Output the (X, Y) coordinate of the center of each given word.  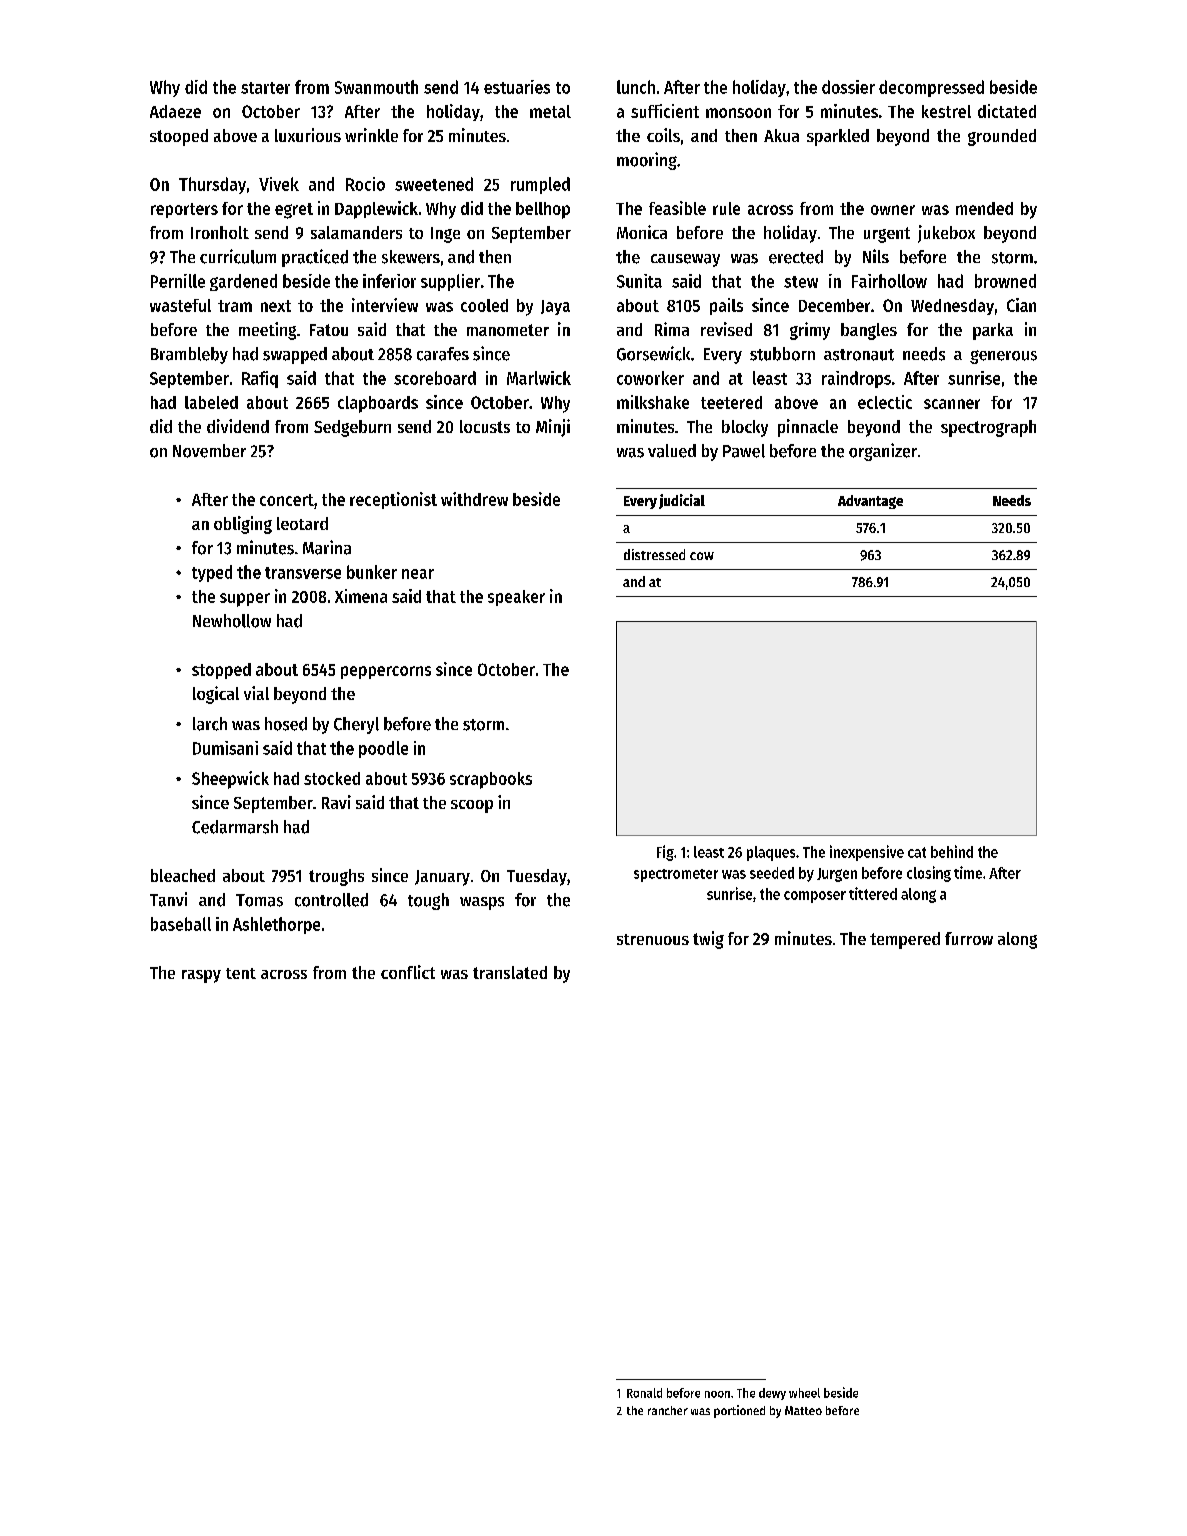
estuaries (517, 87)
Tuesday (537, 877)
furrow (969, 938)
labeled (211, 402)
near (418, 574)
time (968, 872)
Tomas (259, 900)
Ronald (644, 1393)
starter (265, 88)
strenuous (653, 939)
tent (241, 973)
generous (1003, 357)
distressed (654, 554)
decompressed (931, 88)
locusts (485, 426)
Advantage (870, 502)
